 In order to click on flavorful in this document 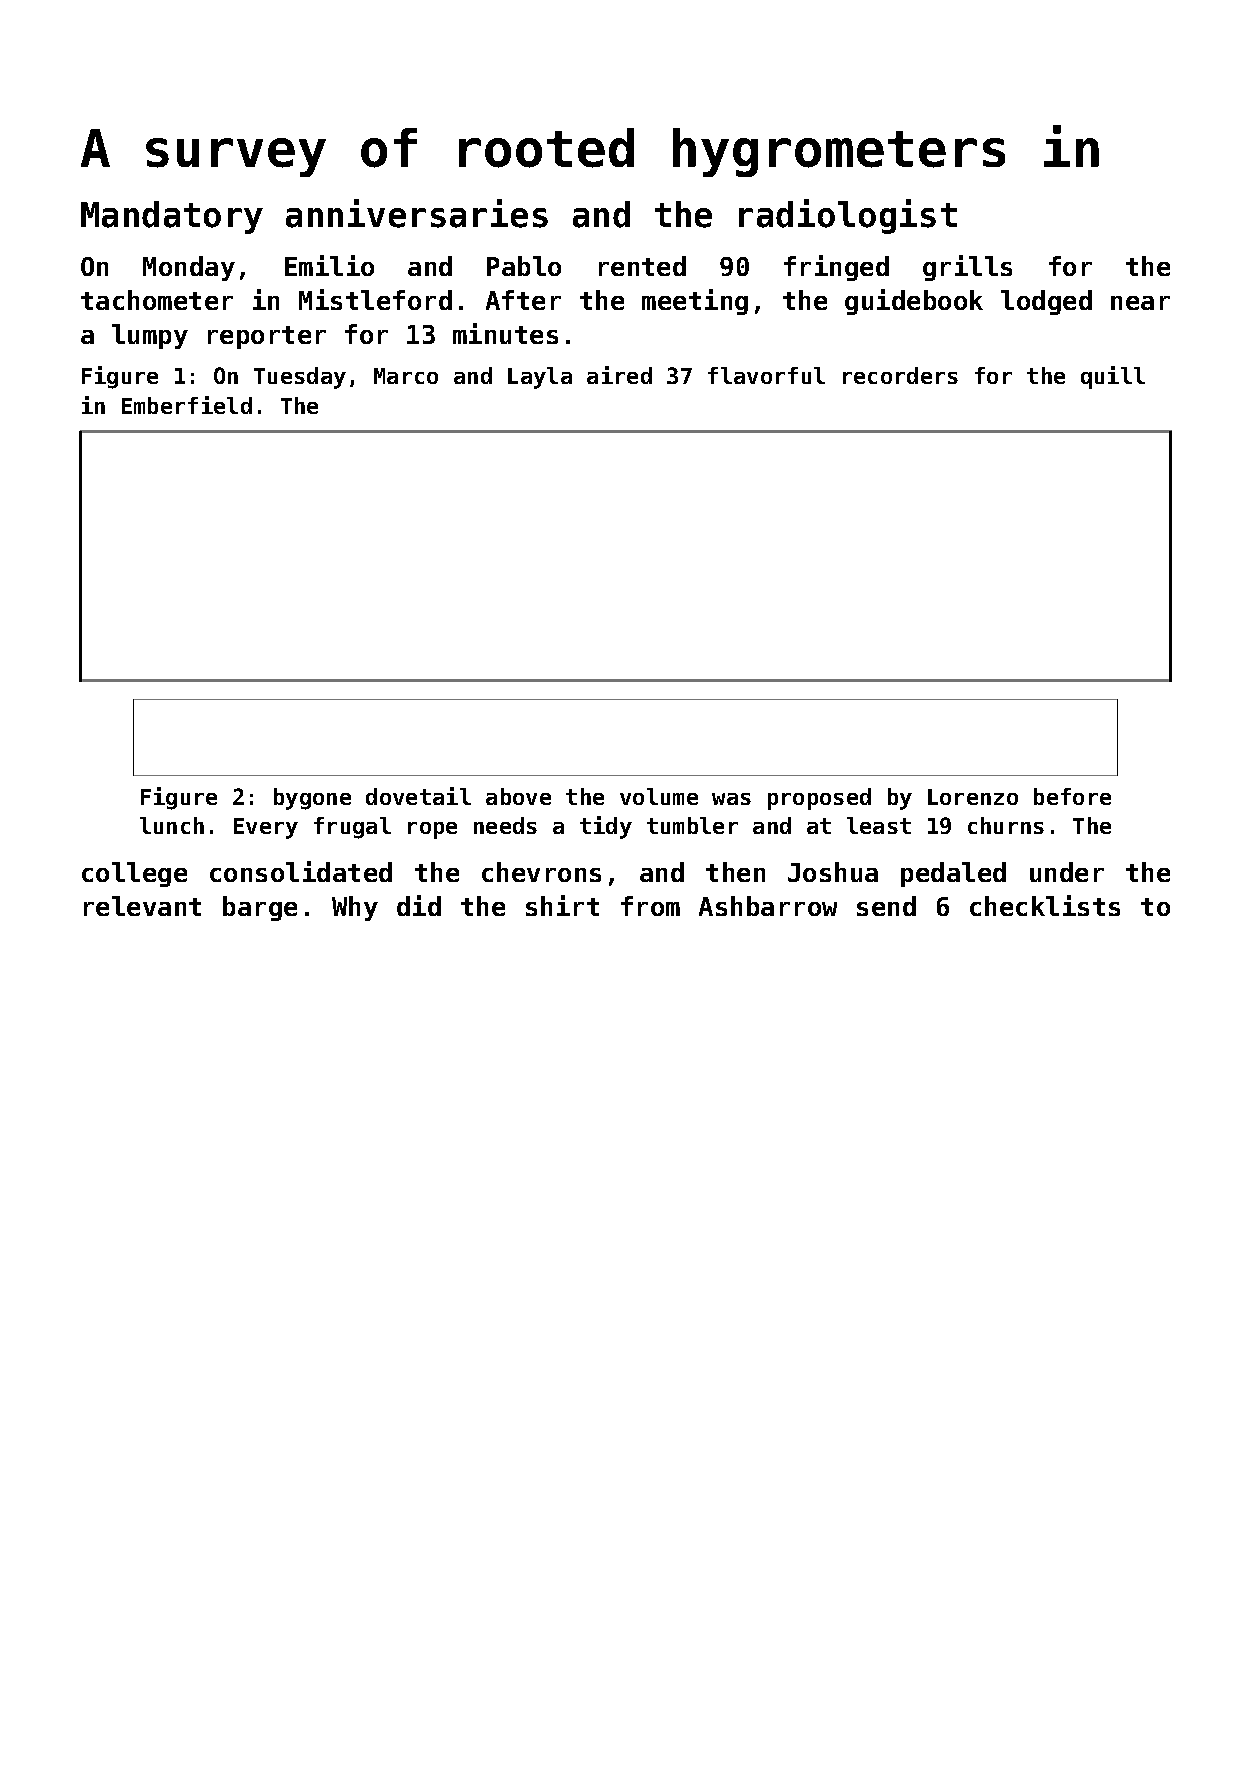, I will do `click(766, 375)`.
